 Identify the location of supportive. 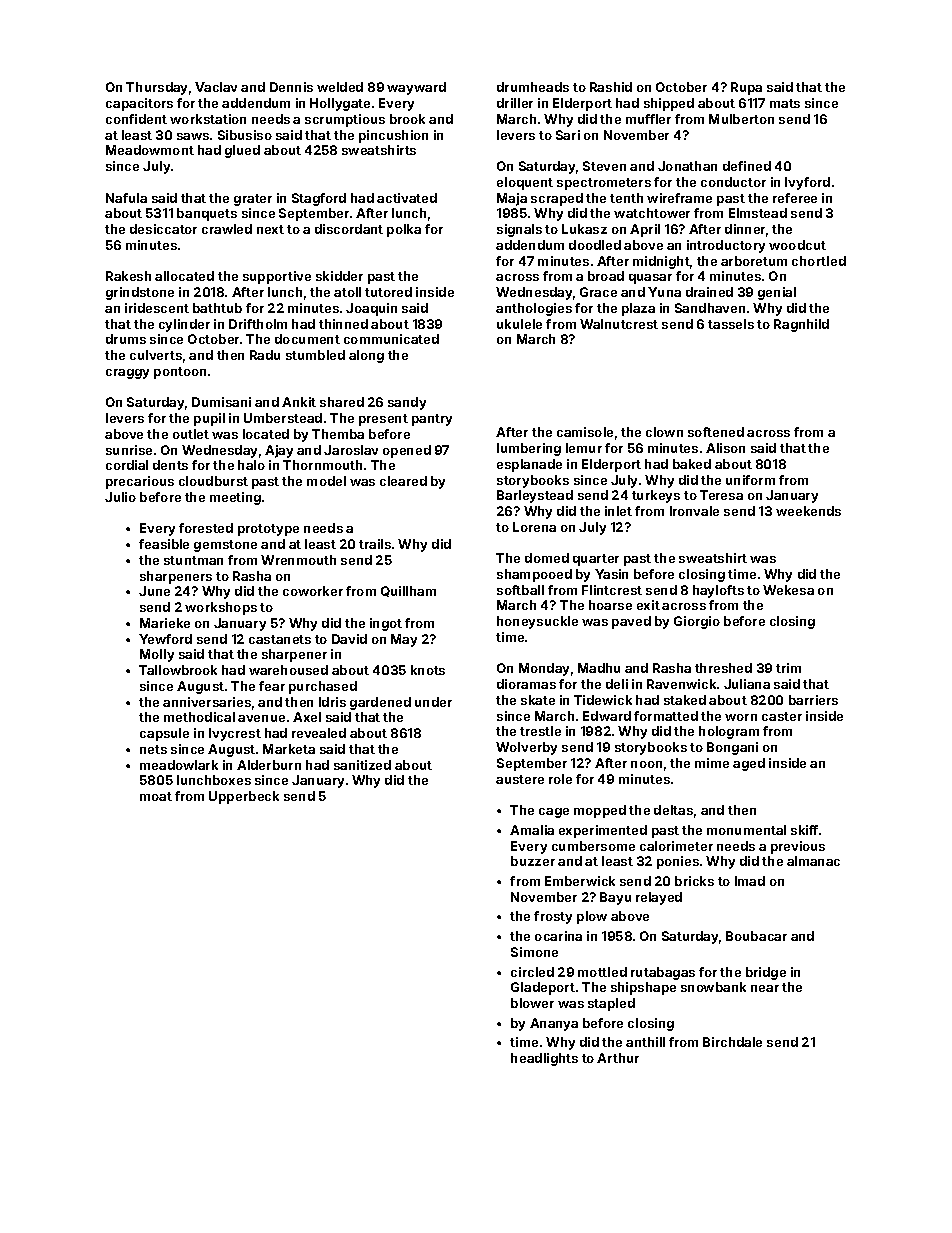
(277, 277).
